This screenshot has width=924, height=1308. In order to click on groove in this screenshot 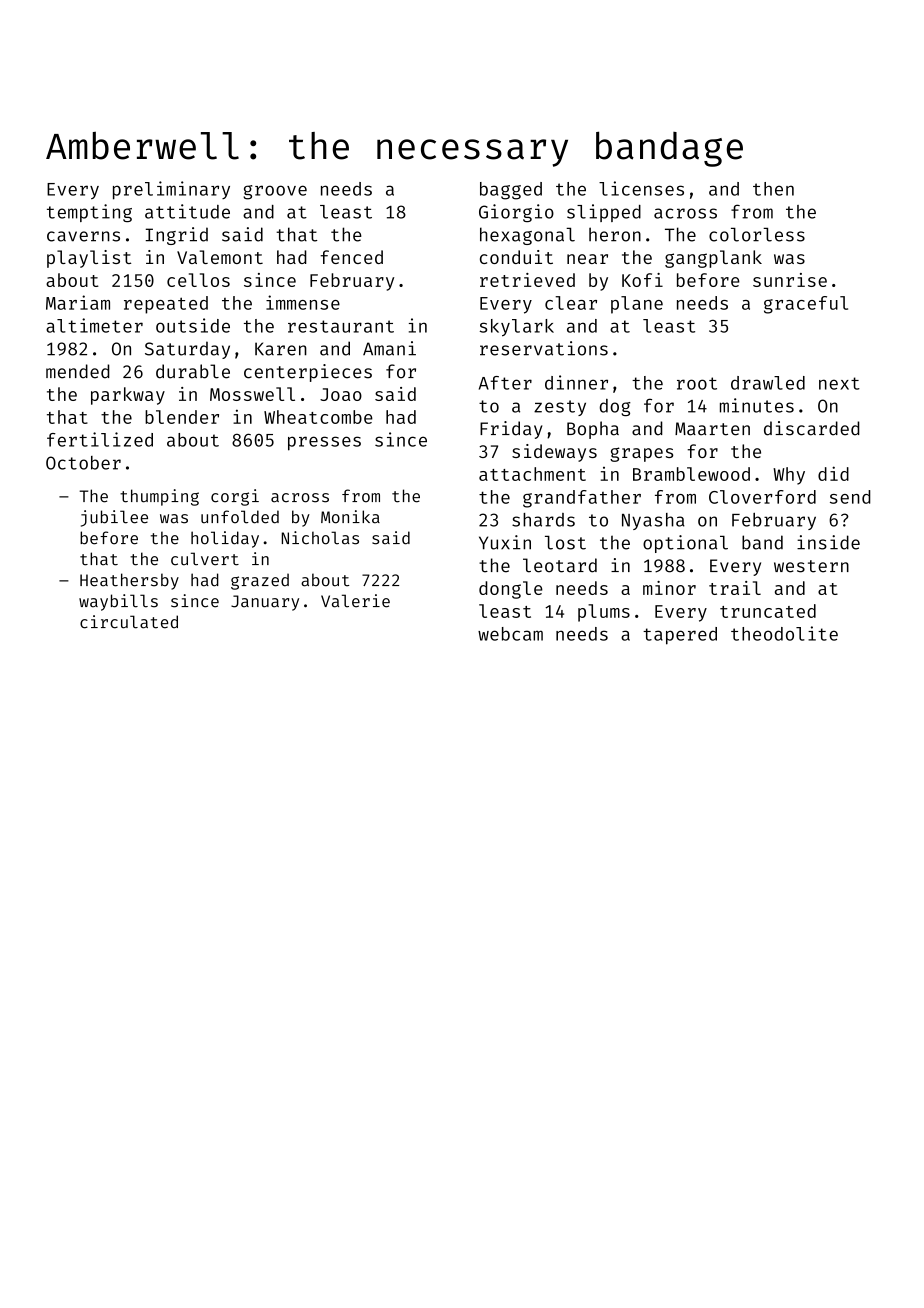, I will do `click(275, 192)`.
